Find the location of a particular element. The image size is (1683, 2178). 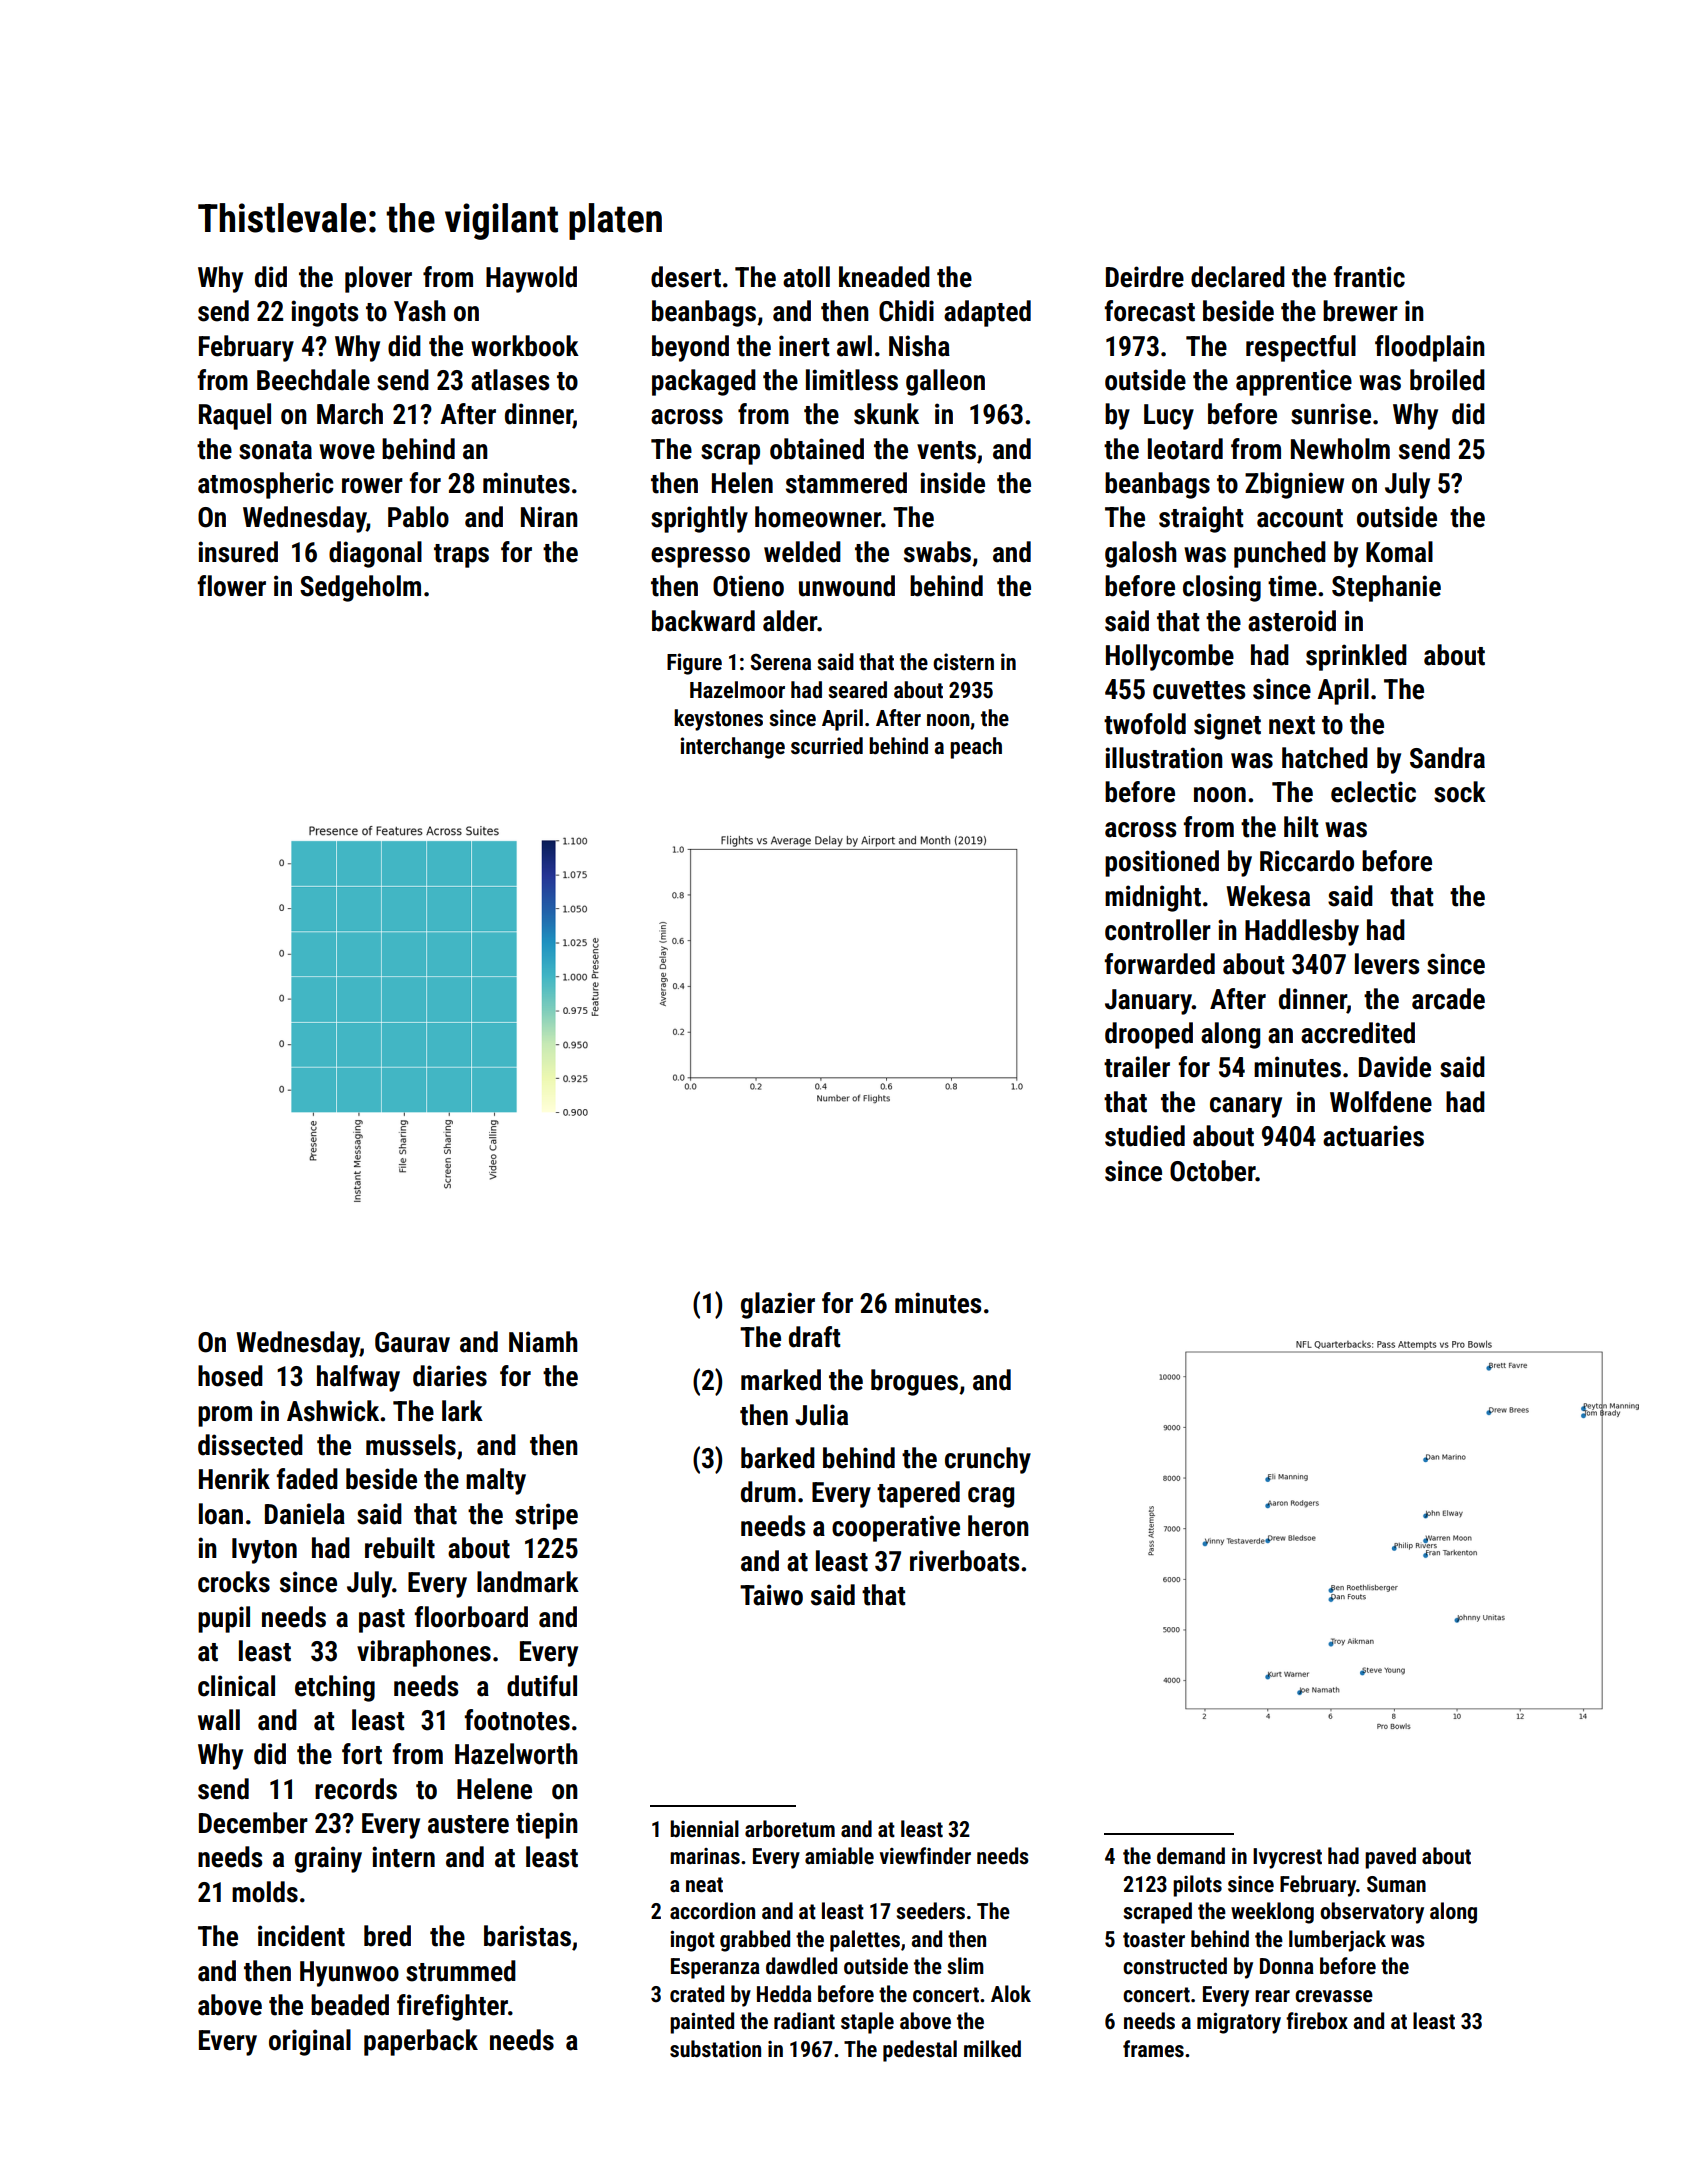

next is located at coordinates (1292, 725).
